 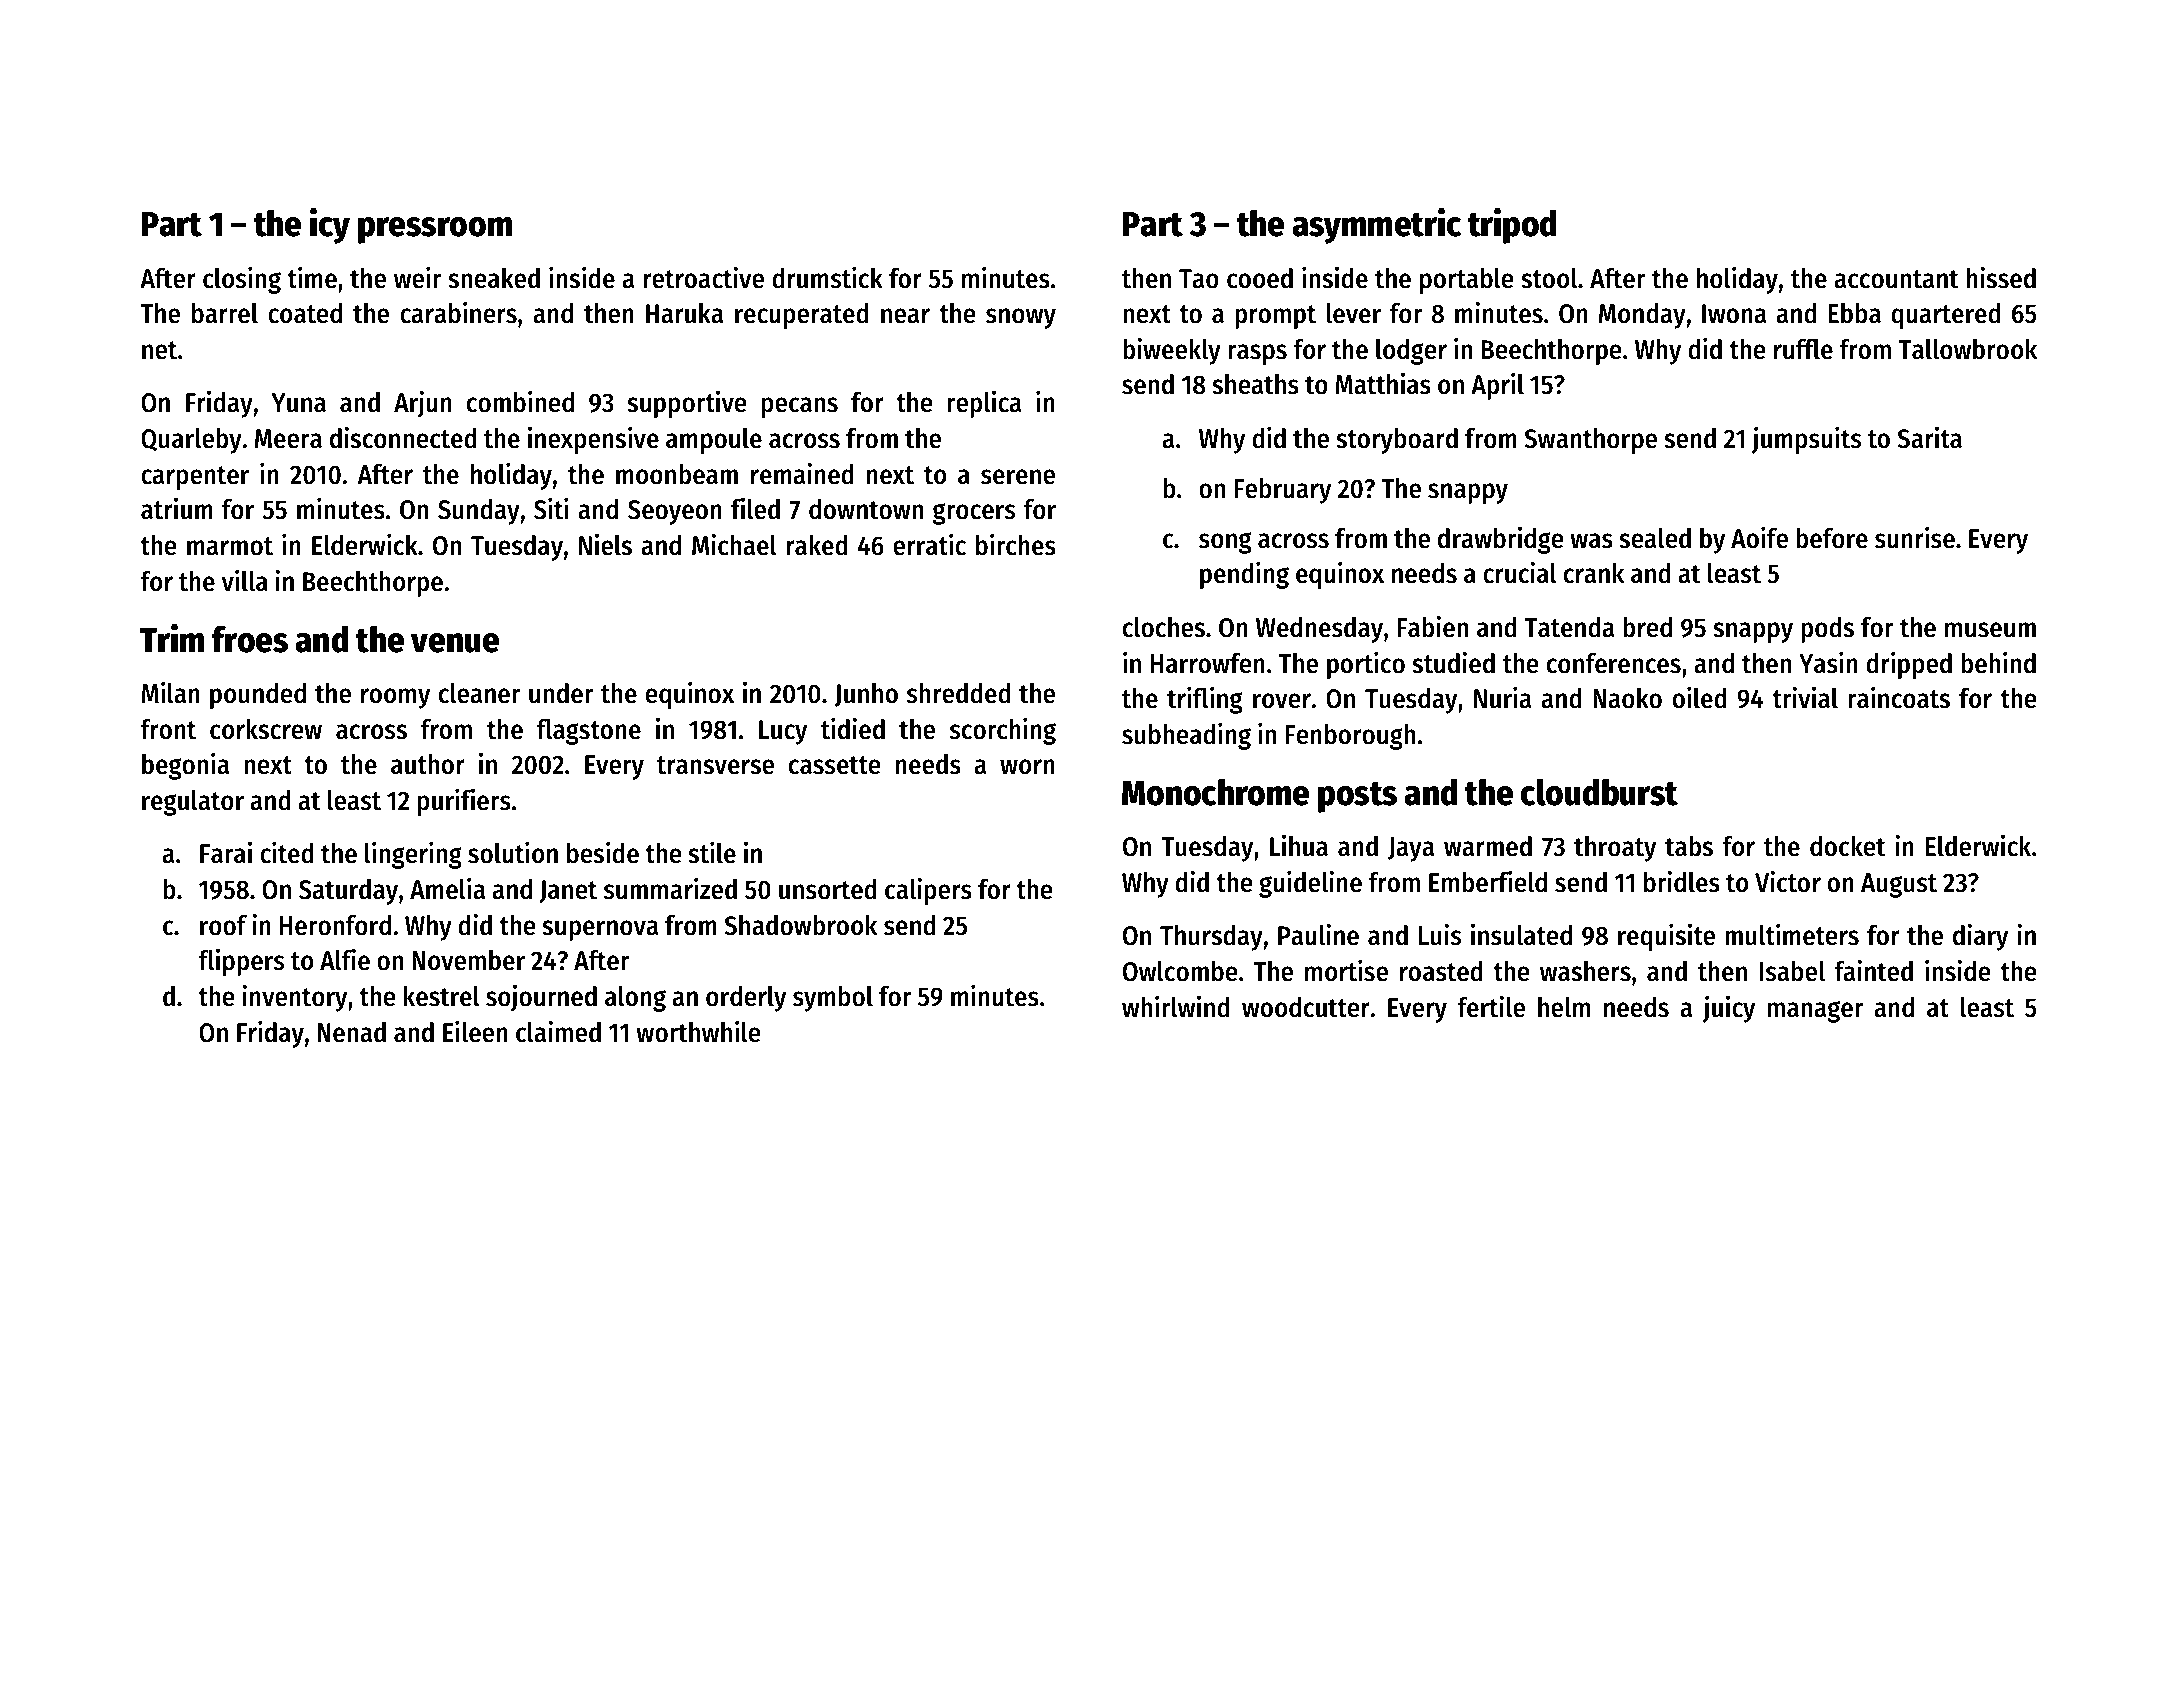 What do you see at coordinates (435, 230) in the page?
I see `pressroom` at bounding box center [435, 230].
